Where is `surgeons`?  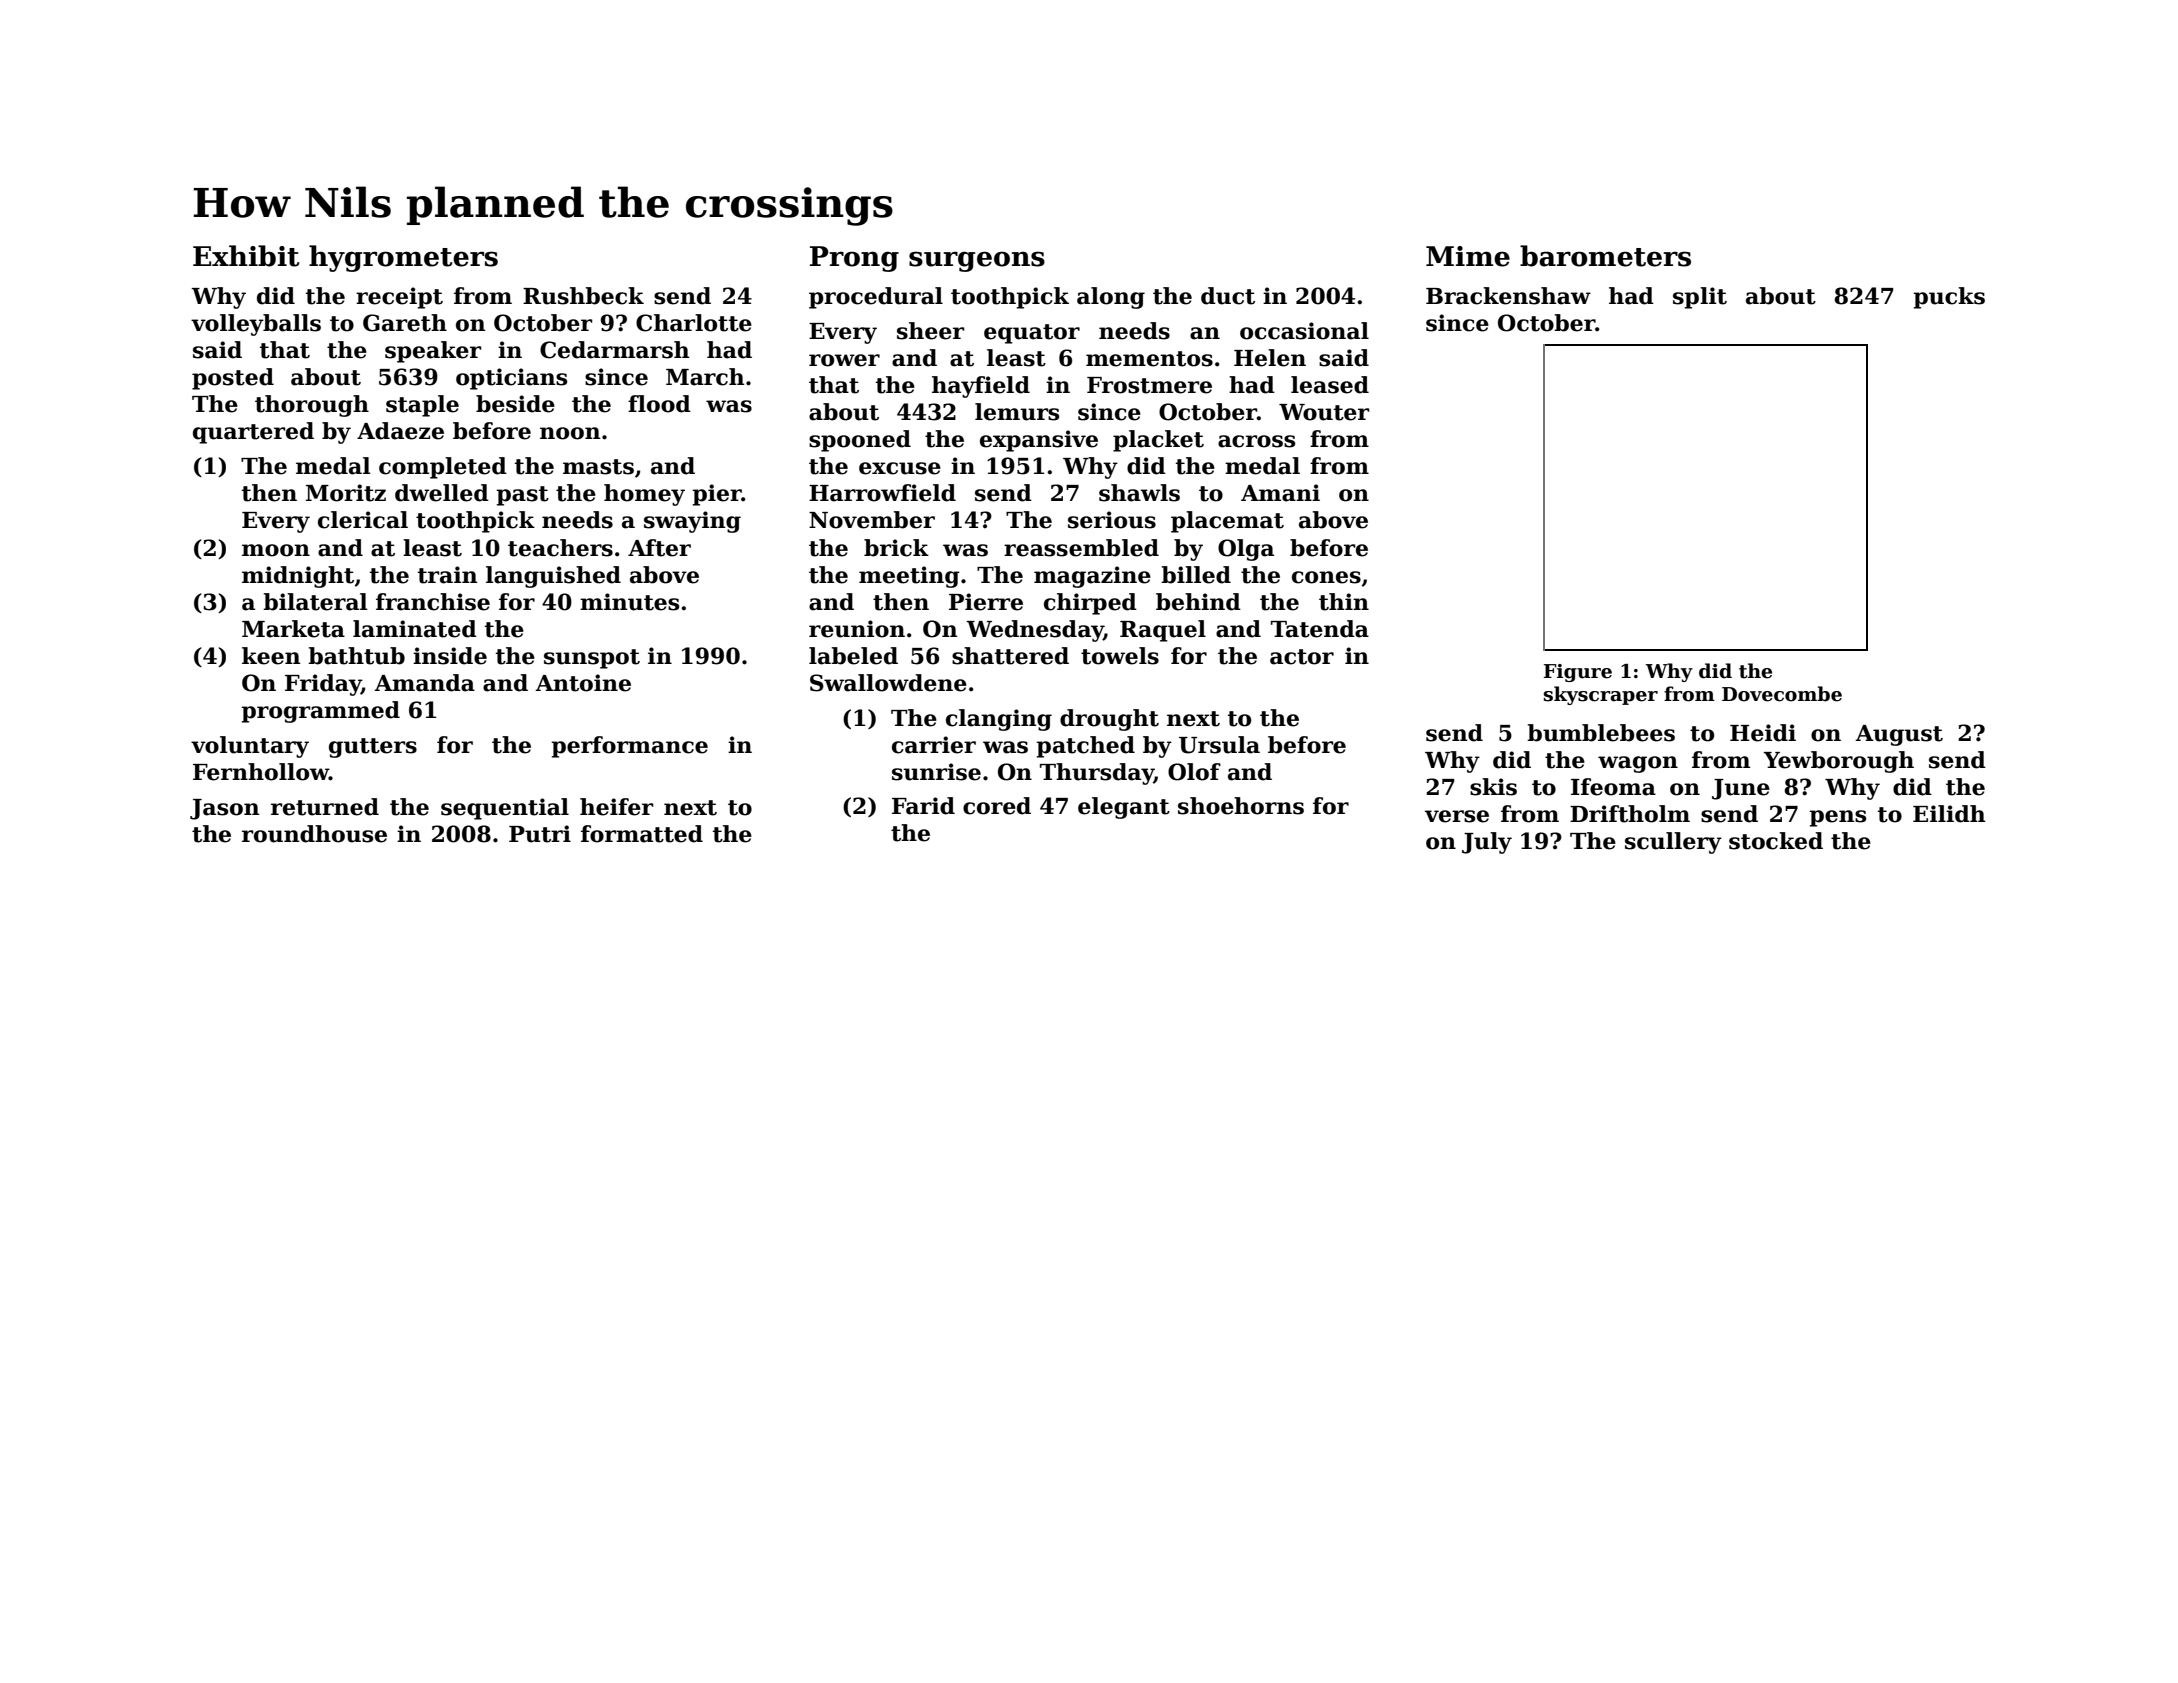 surgeons is located at coordinates (977, 261).
